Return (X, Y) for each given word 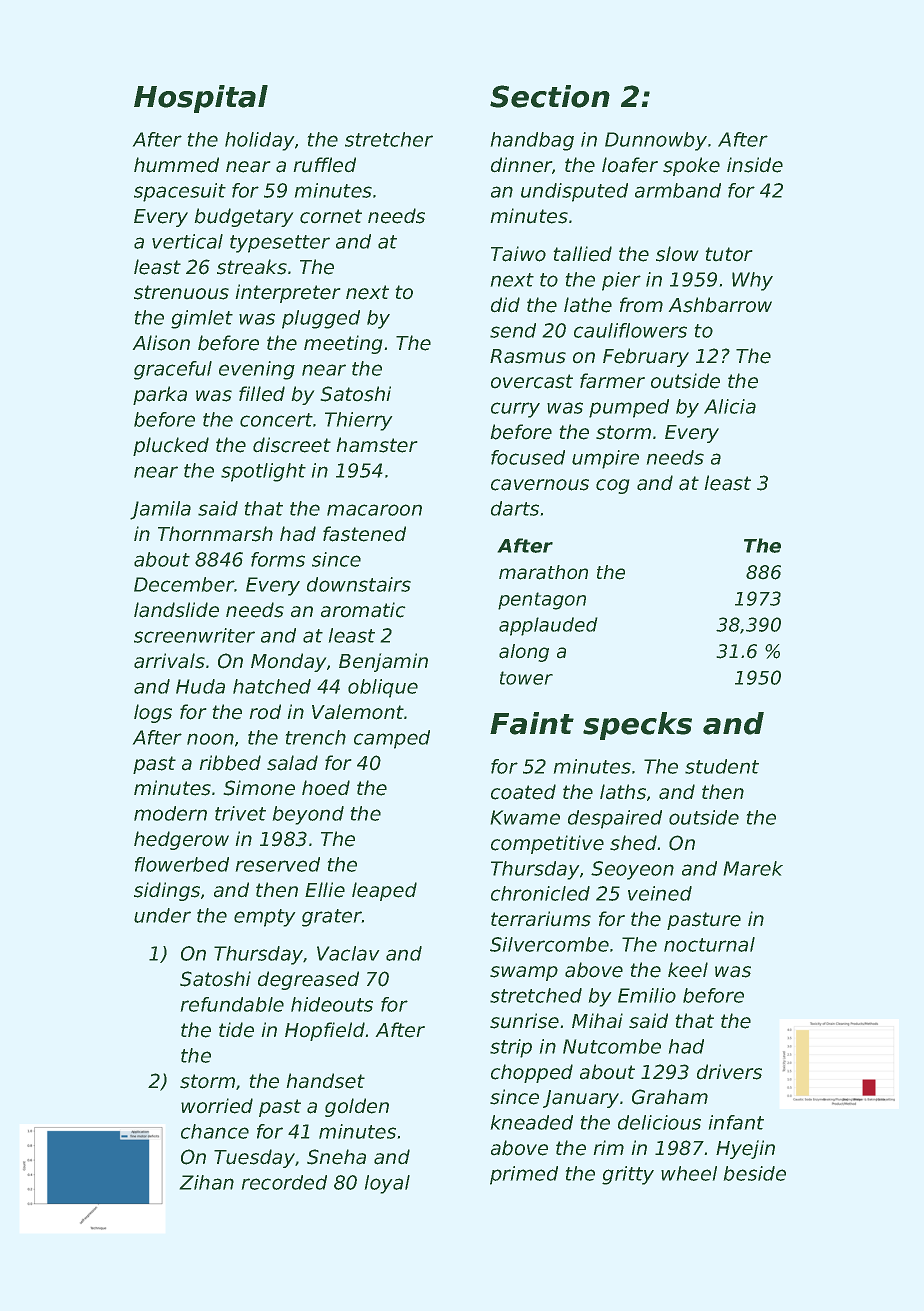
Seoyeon (632, 870)
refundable (232, 1004)
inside (755, 165)
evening (257, 370)
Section (550, 96)
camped (392, 739)
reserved (278, 864)
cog (612, 486)
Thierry (358, 421)
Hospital (201, 99)
